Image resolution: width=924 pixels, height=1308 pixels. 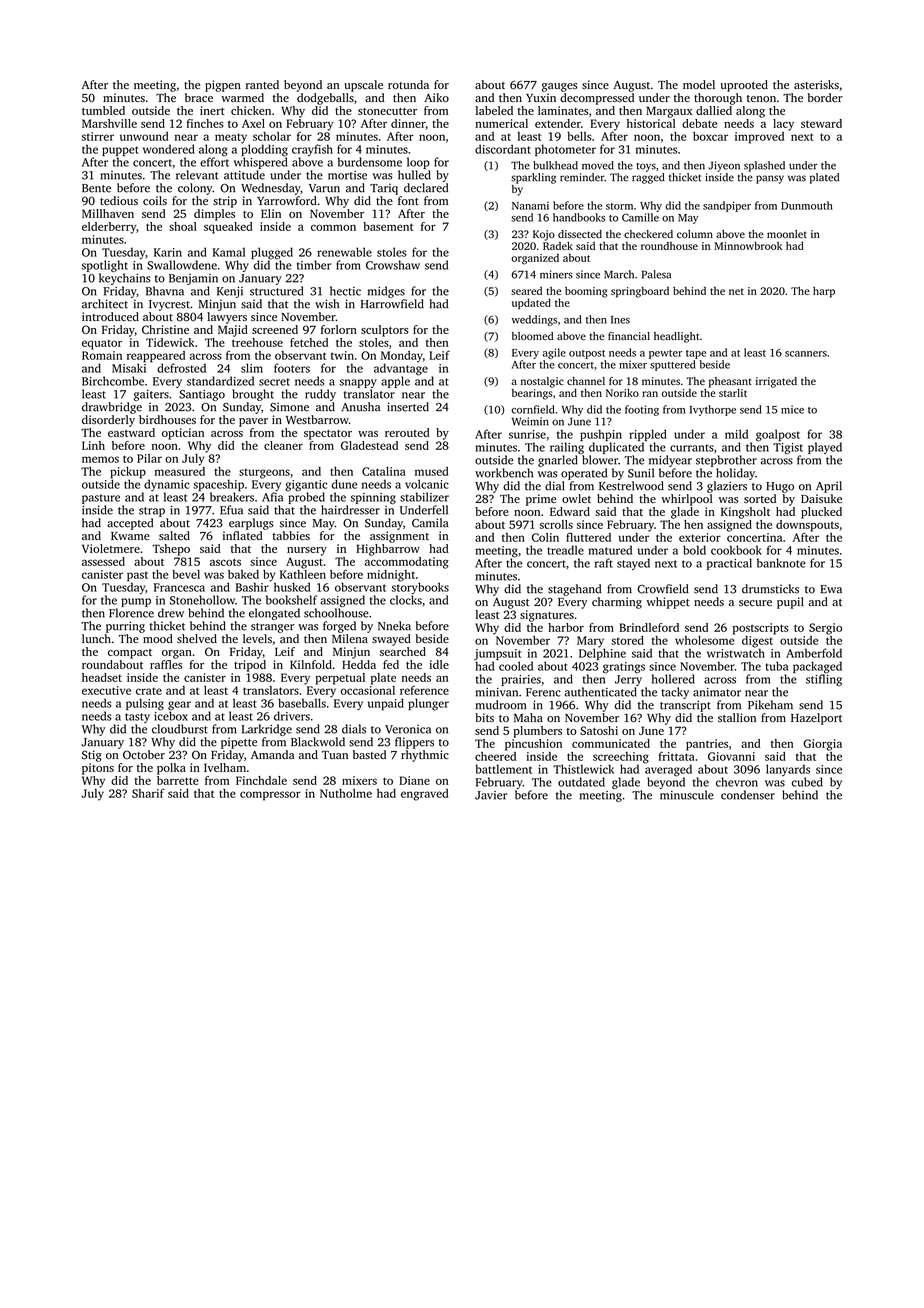 What do you see at coordinates (113, 381) in the document?
I see `Birchcombe` at bounding box center [113, 381].
